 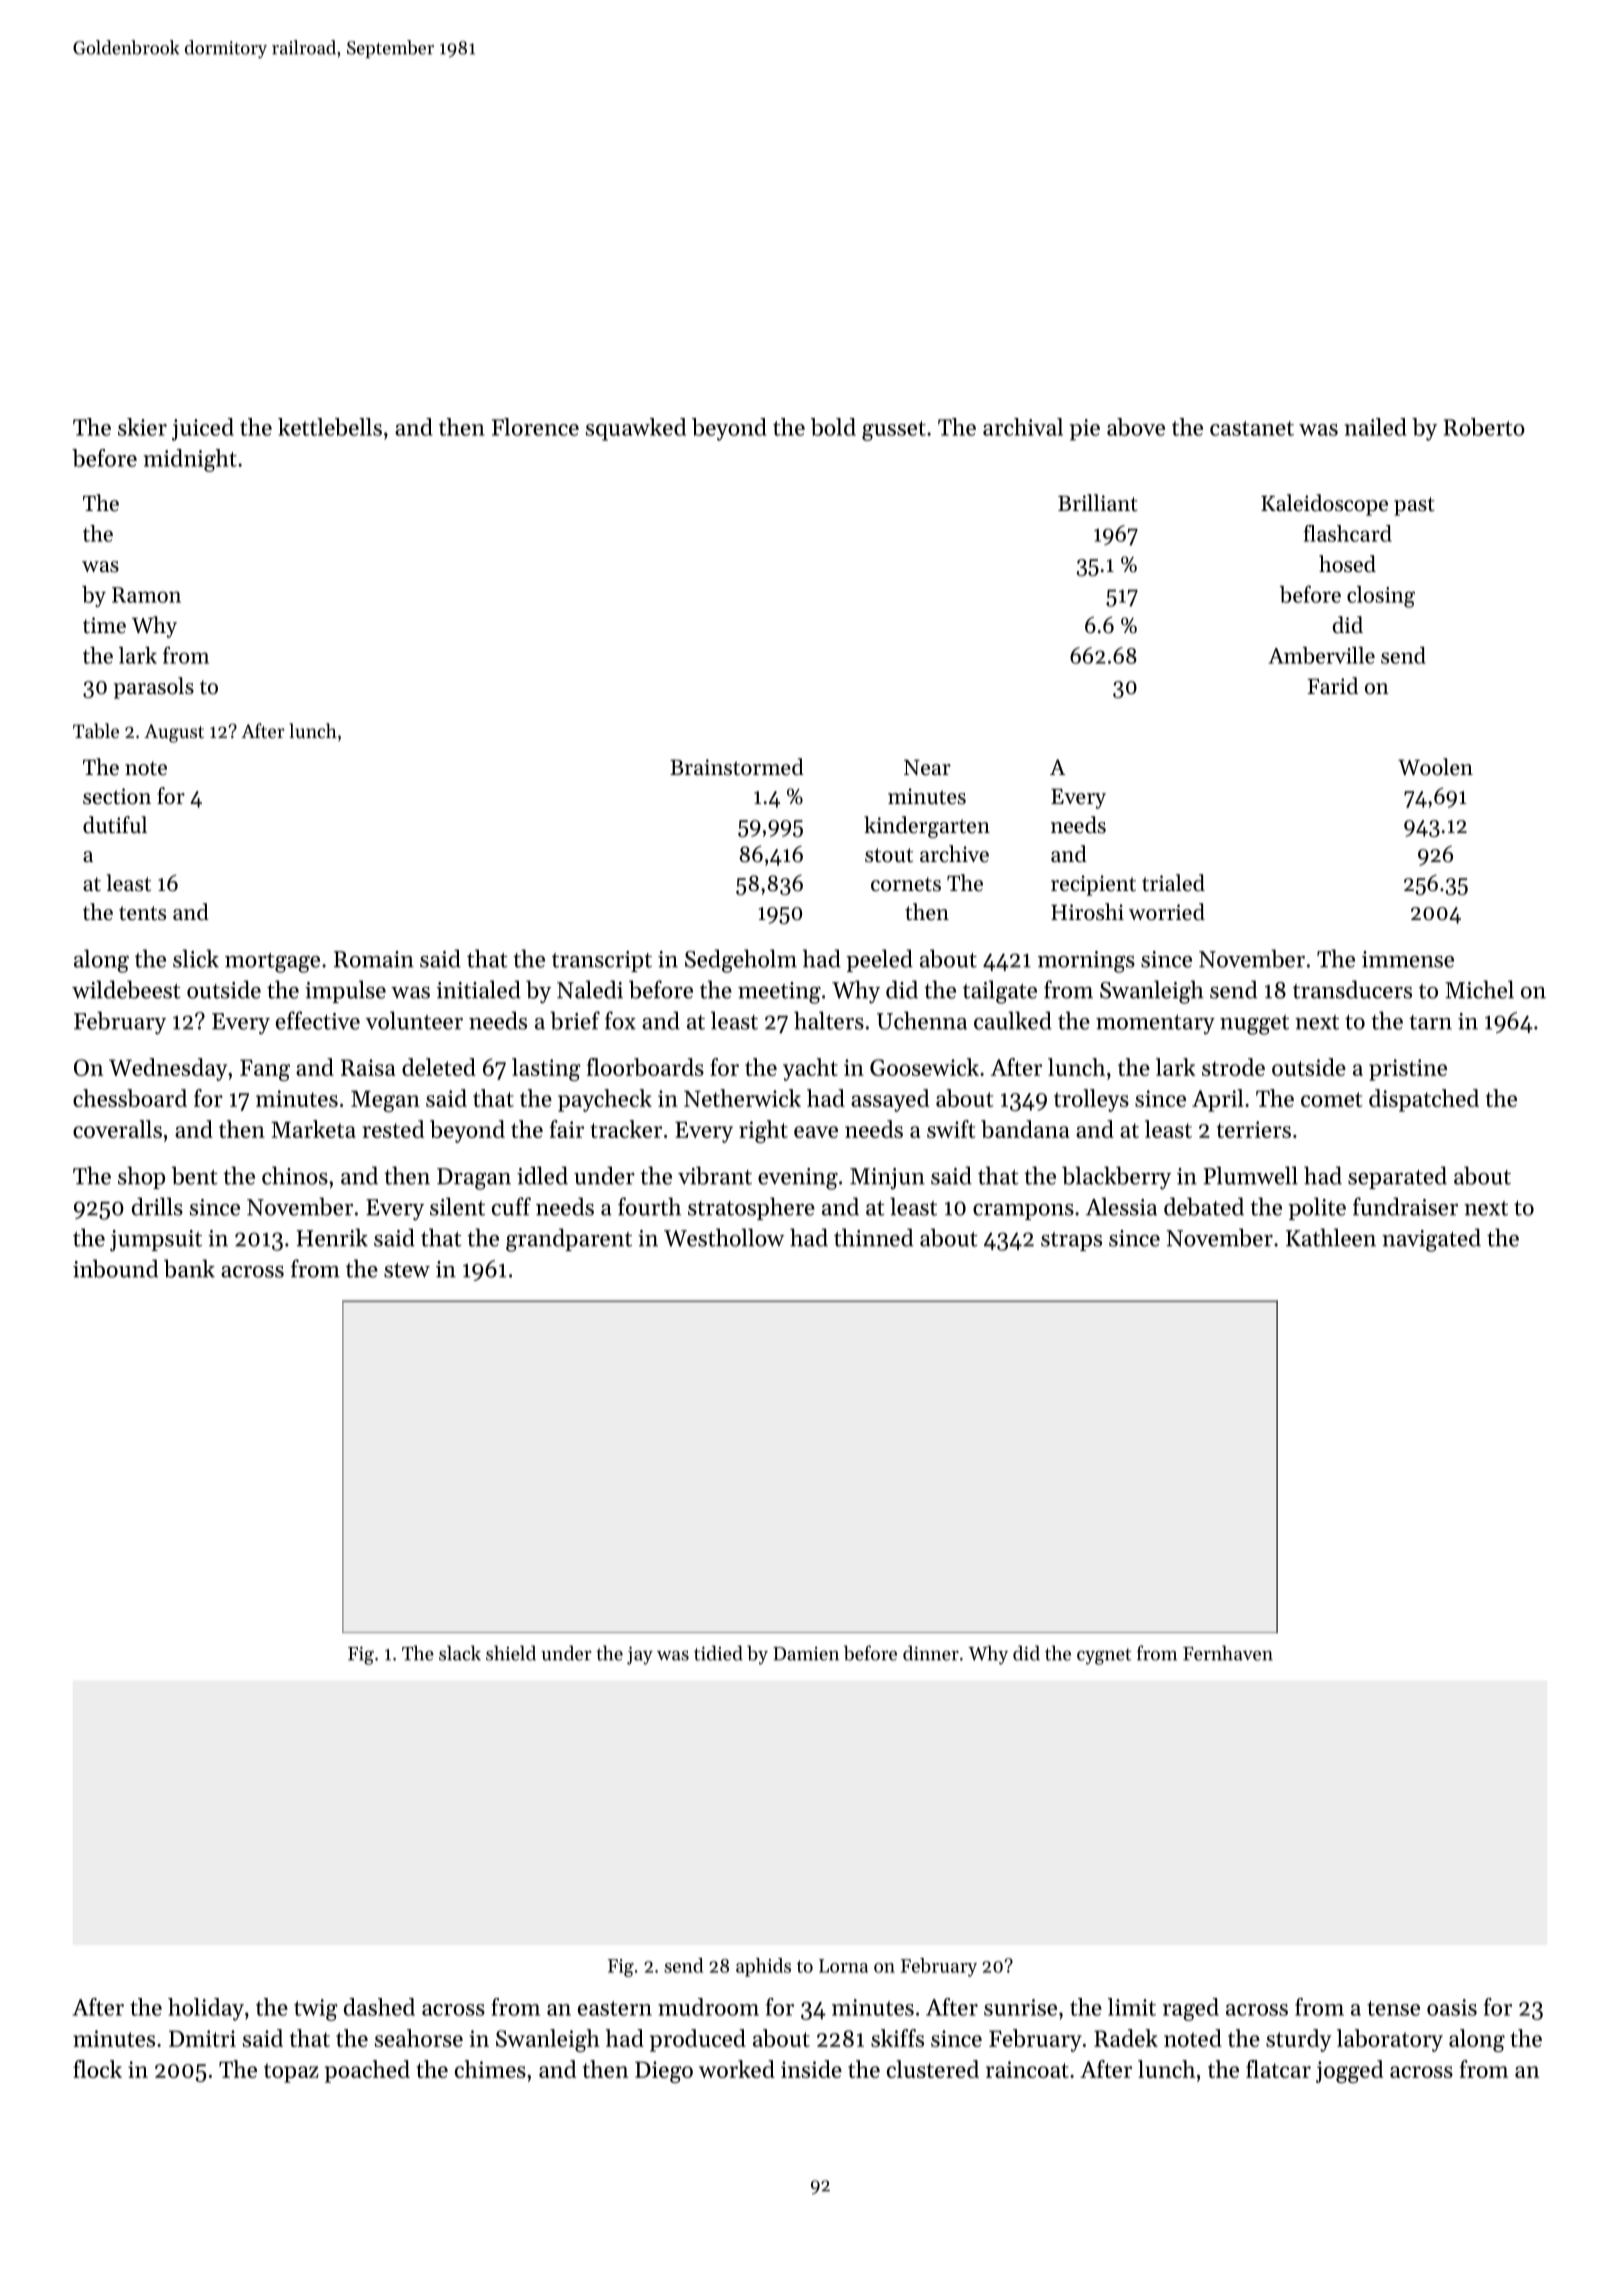 I want to click on above, so click(x=1136, y=427).
